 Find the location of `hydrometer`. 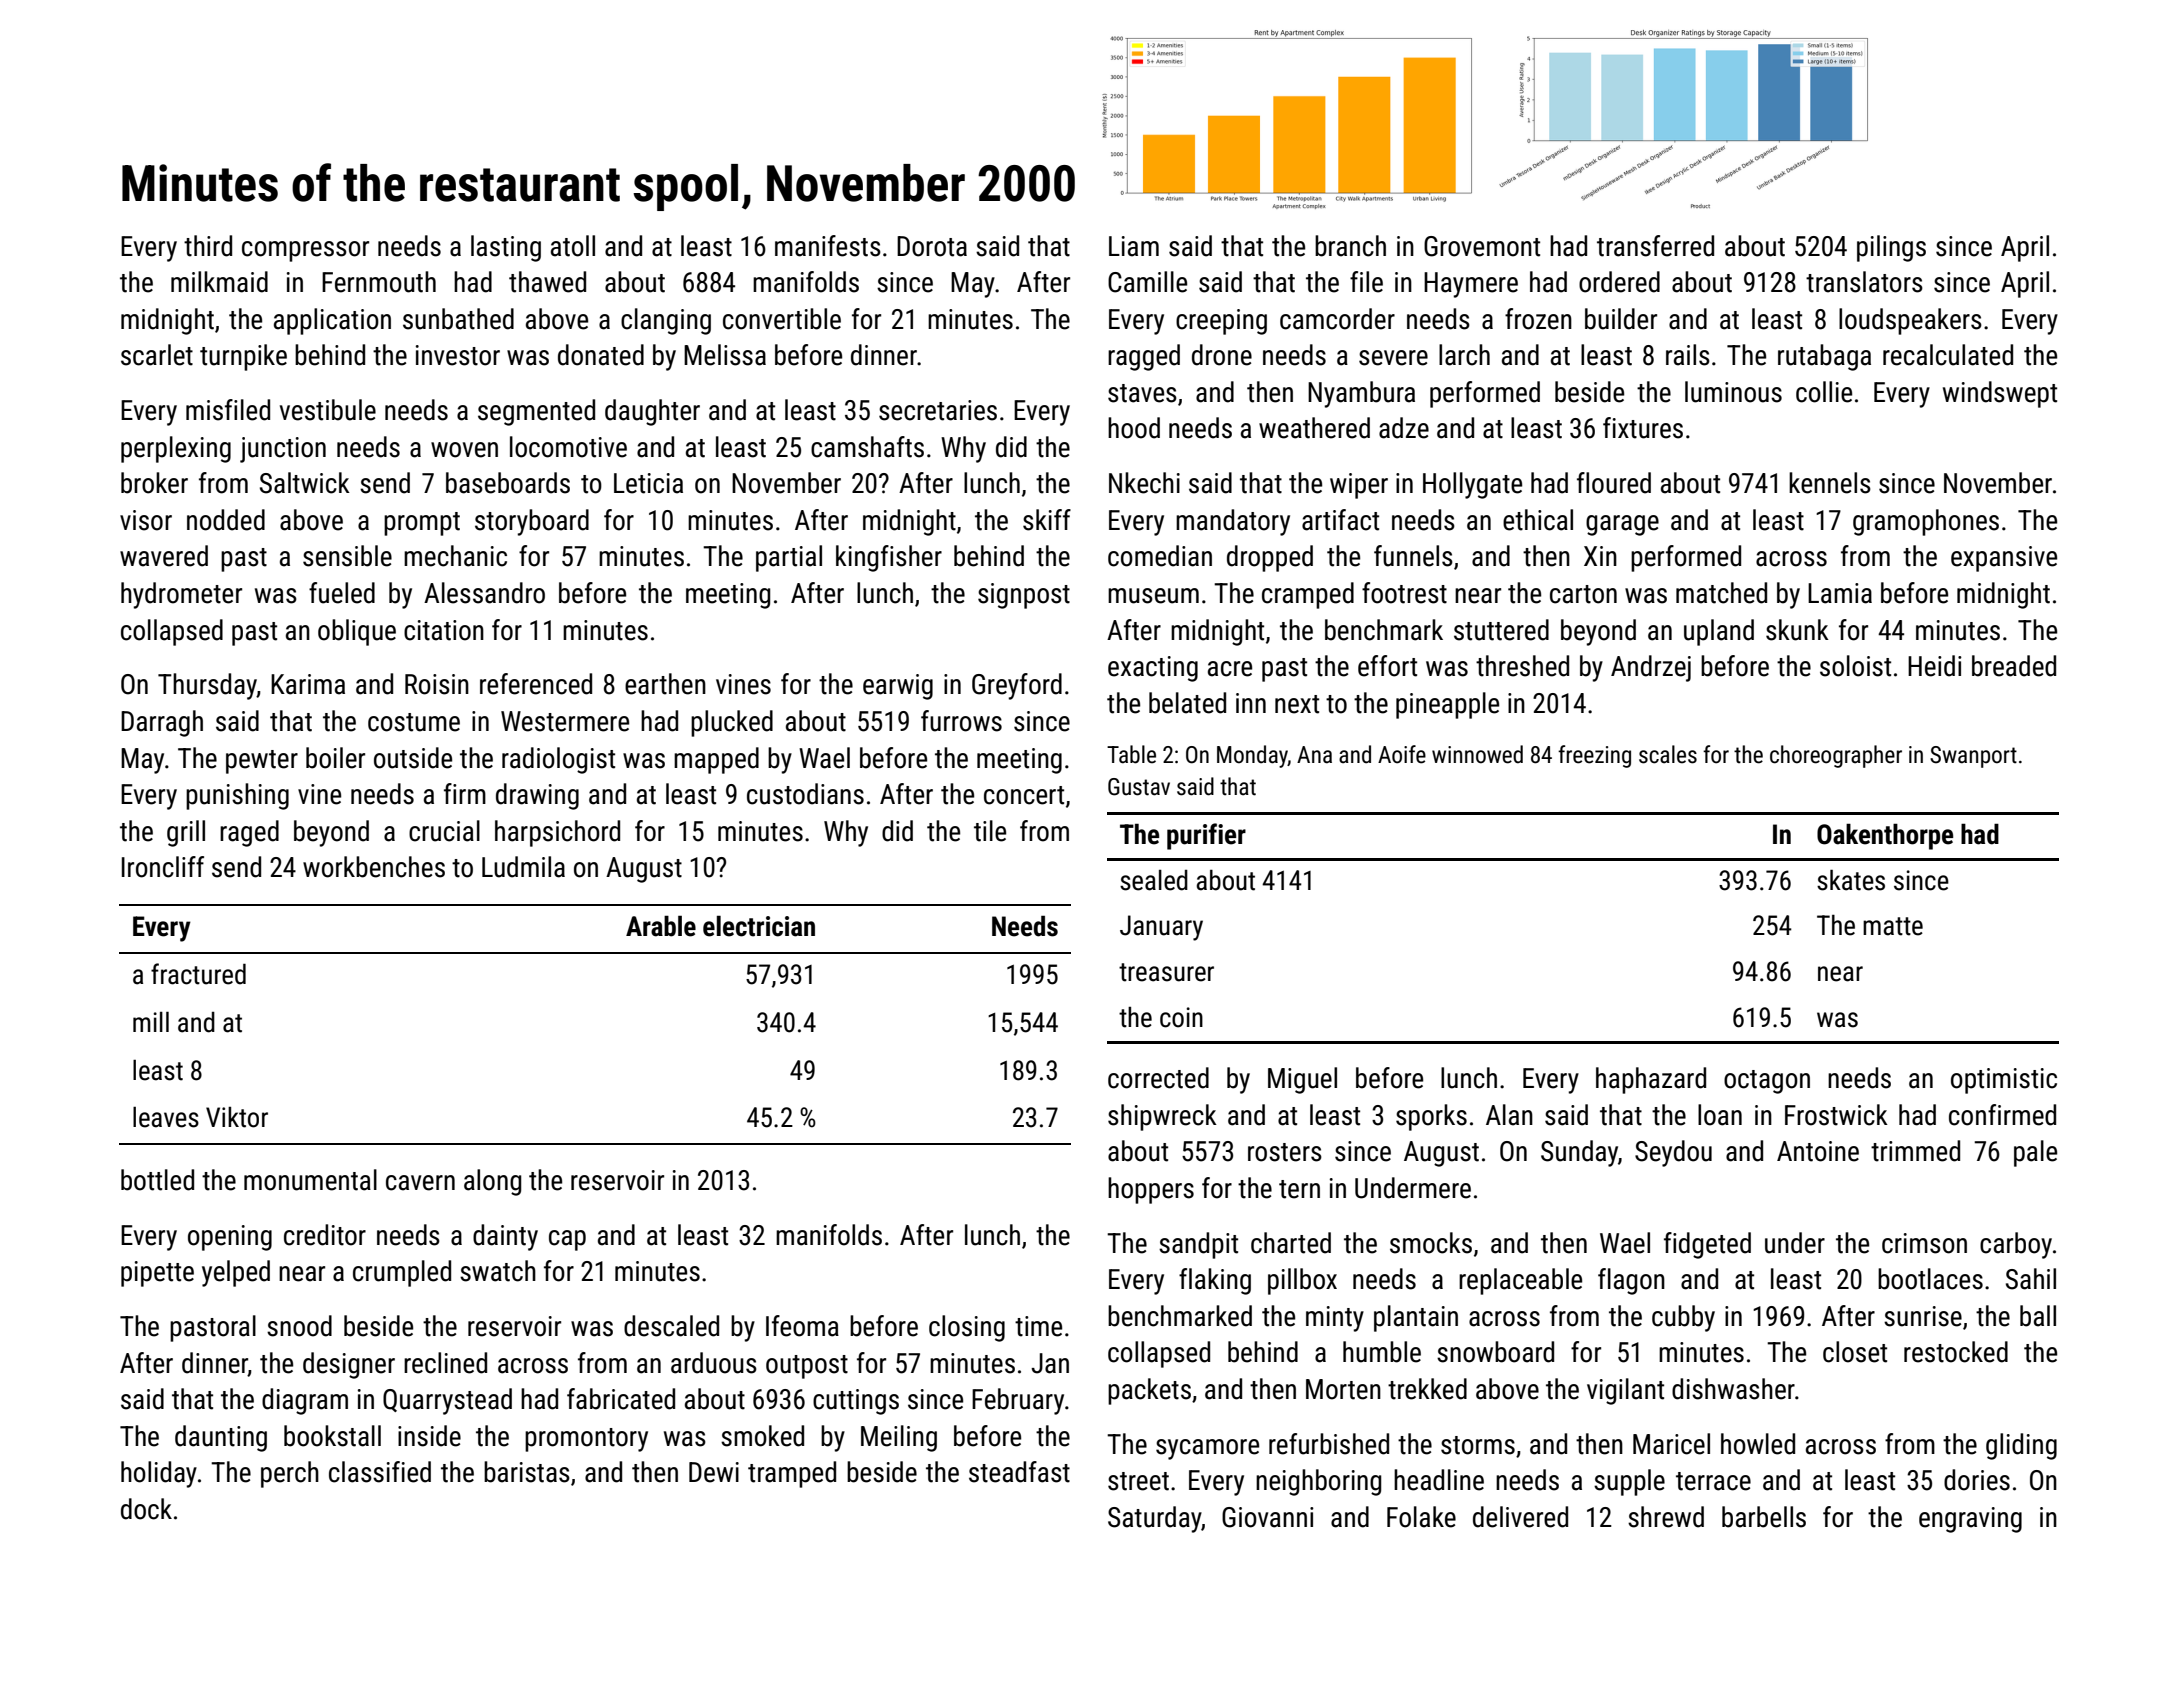

hydrometer is located at coordinates (181, 595).
